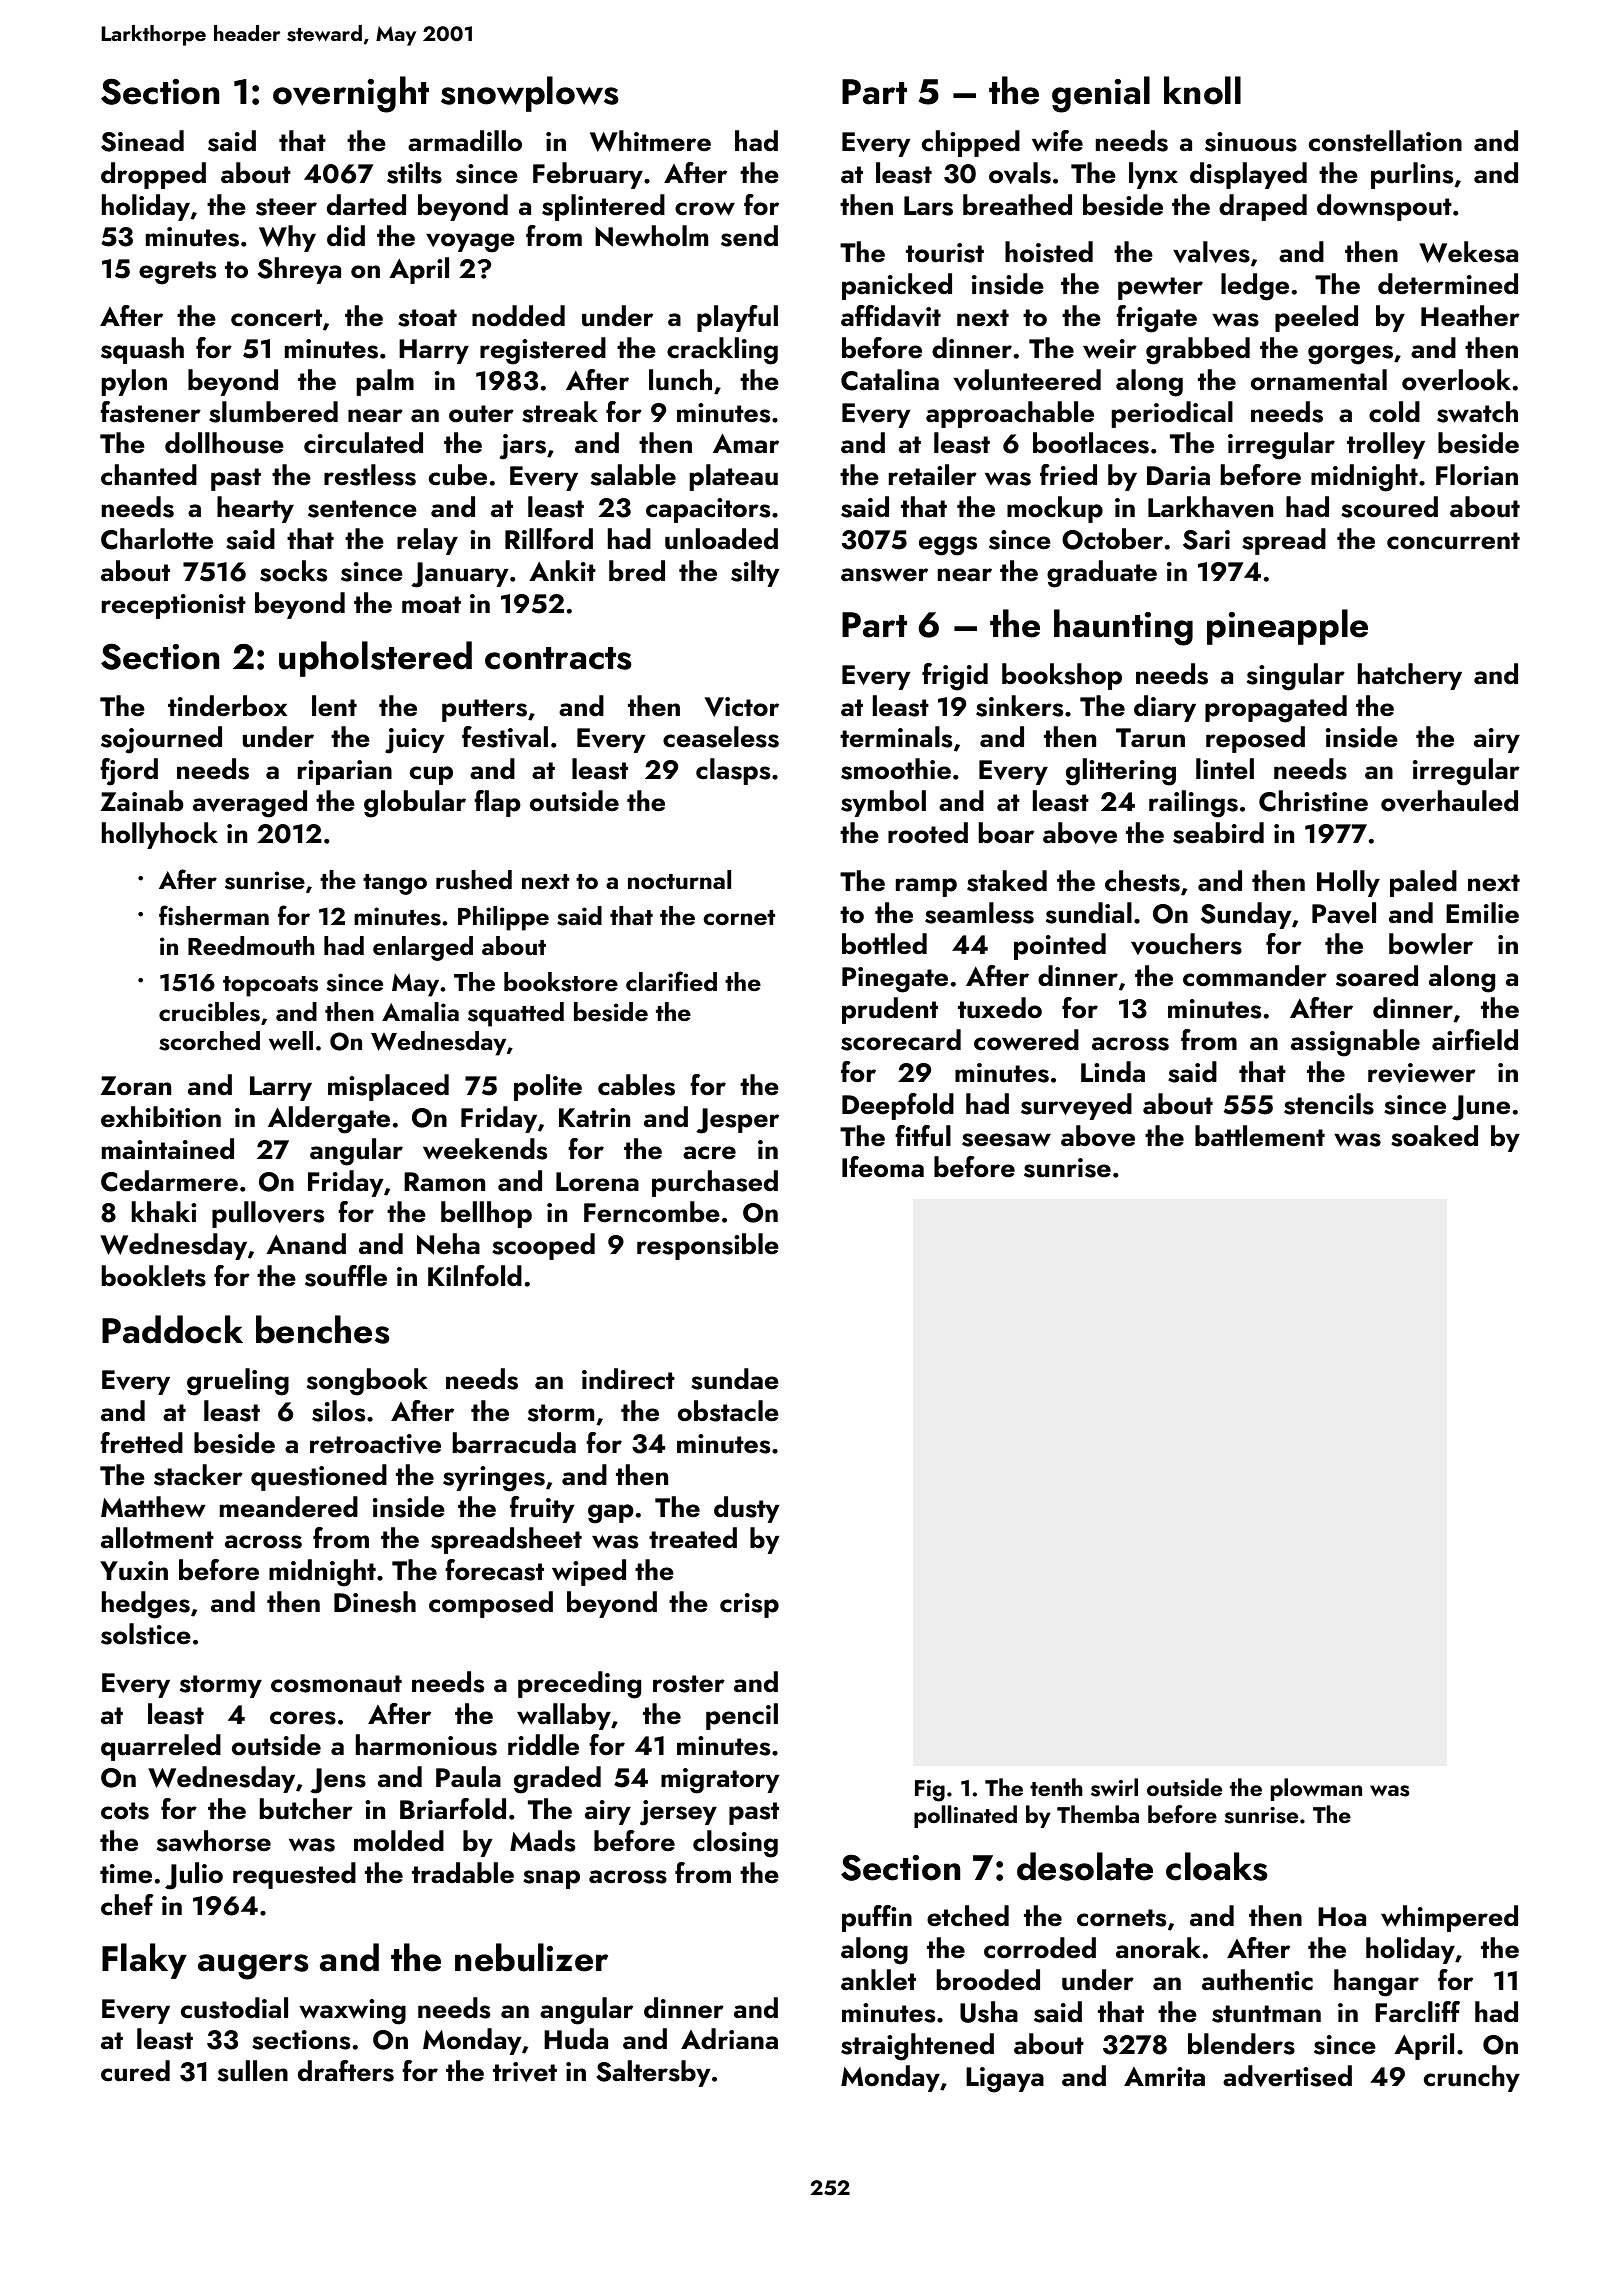 The height and width of the image is (2292, 1620). Describe the element at coordinates (268, 1214) in the image. I see `pullovers` at that location.
